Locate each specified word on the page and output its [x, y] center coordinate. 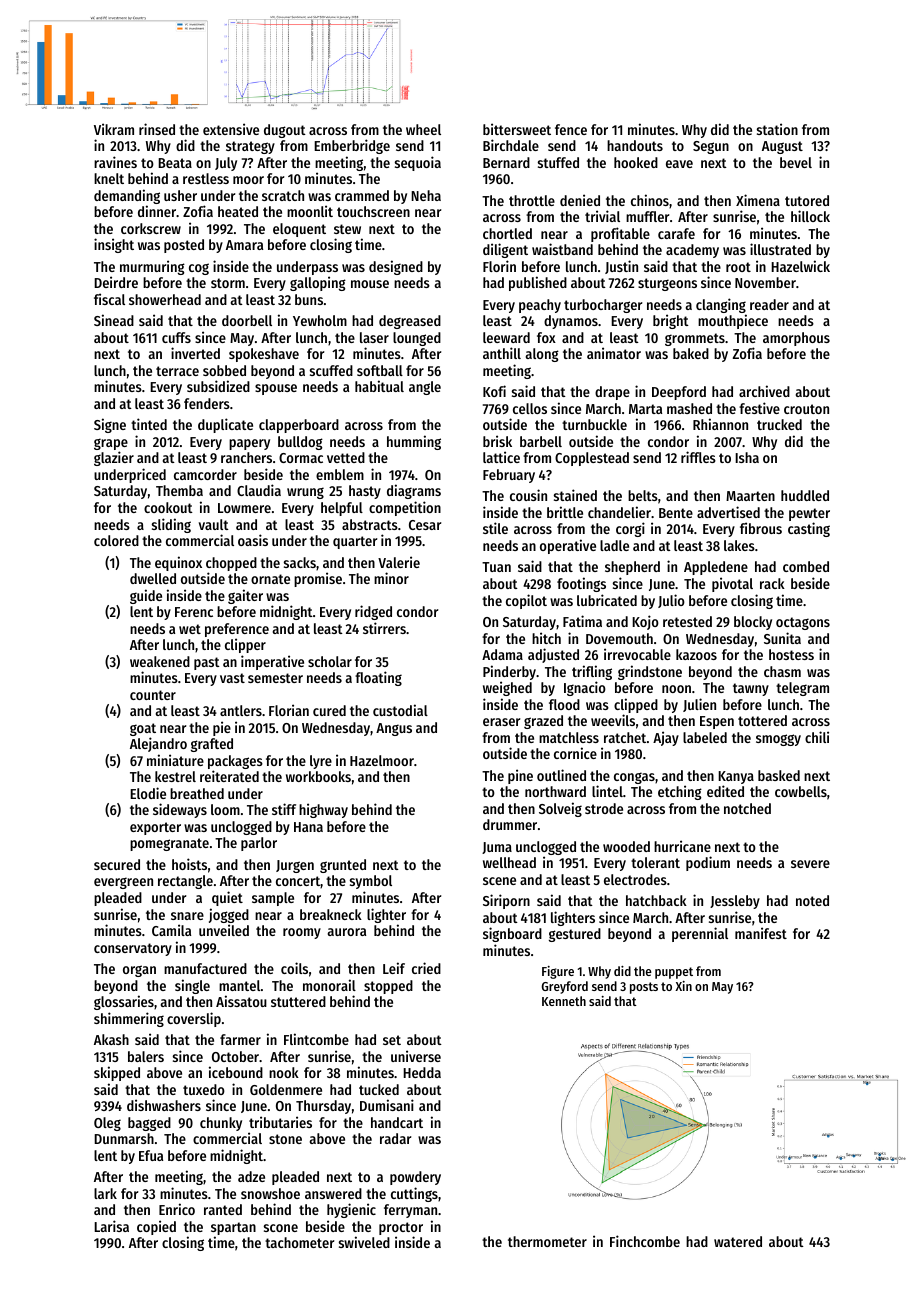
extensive [231, 129]
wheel [423, 129]
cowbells [801, 791]
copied [156, 1227]
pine [520, 776]
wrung [305, 493]
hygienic [351, 1210]
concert [298, 881]
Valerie [399, 562]
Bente [676, 513]
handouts [635, 145]
